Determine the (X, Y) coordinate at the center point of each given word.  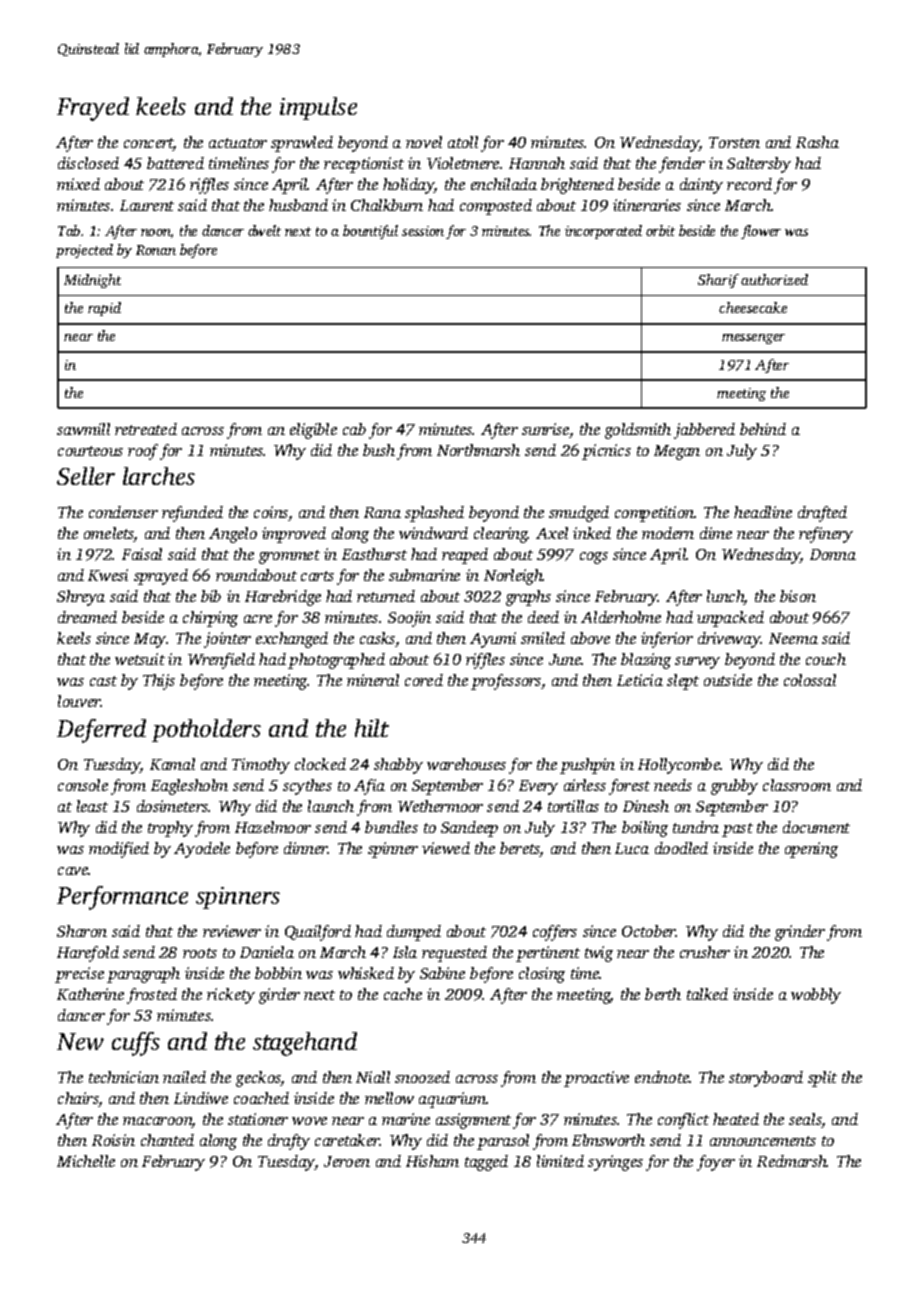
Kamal (172, 764)
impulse (318, 108)
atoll (463, 142)
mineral (373, 680)
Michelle (86, 1161)
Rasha (817, 142)
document (816, 827)
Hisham (432, 1161)
